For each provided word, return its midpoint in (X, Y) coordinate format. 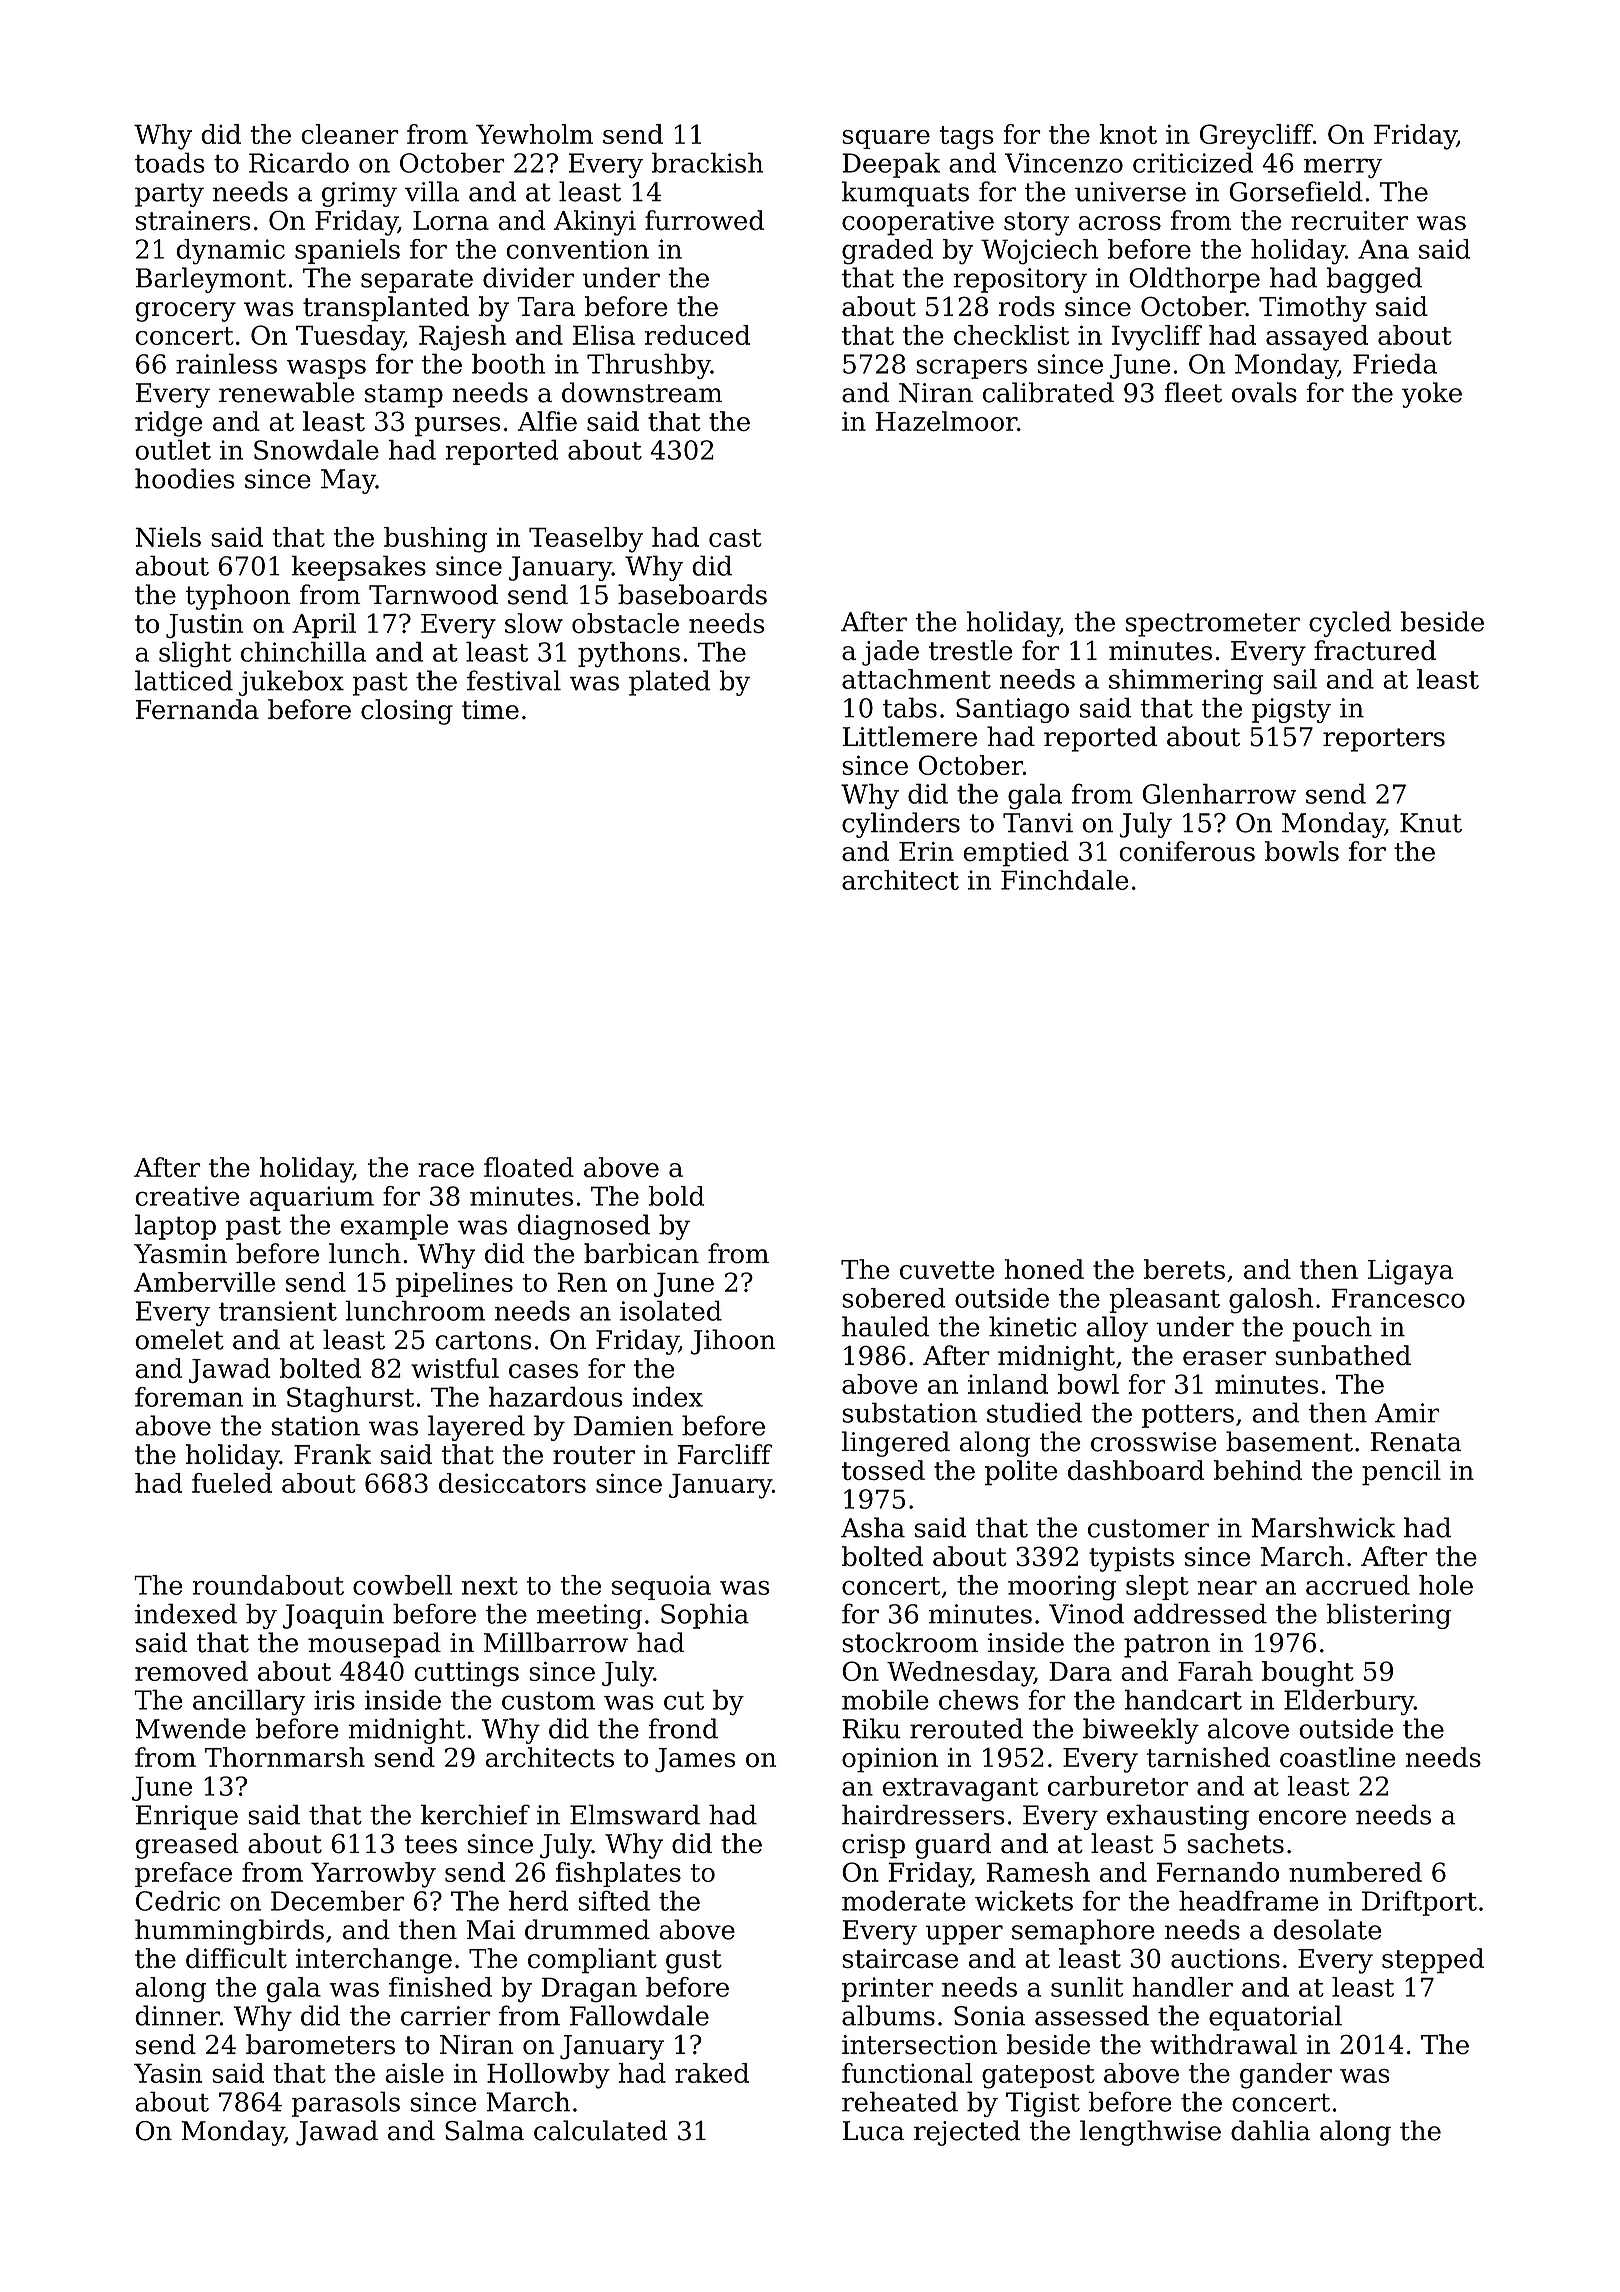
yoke (1432, 395)
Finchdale (1064, 880)
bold (676, 1196)
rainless (226, 363)
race (446, 1170)
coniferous (1187, 851)
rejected (967, 2133)
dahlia (1270, 2130)
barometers (320, 2044)
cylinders (901, 825)
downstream (642, 392)
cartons (483, 1340)
